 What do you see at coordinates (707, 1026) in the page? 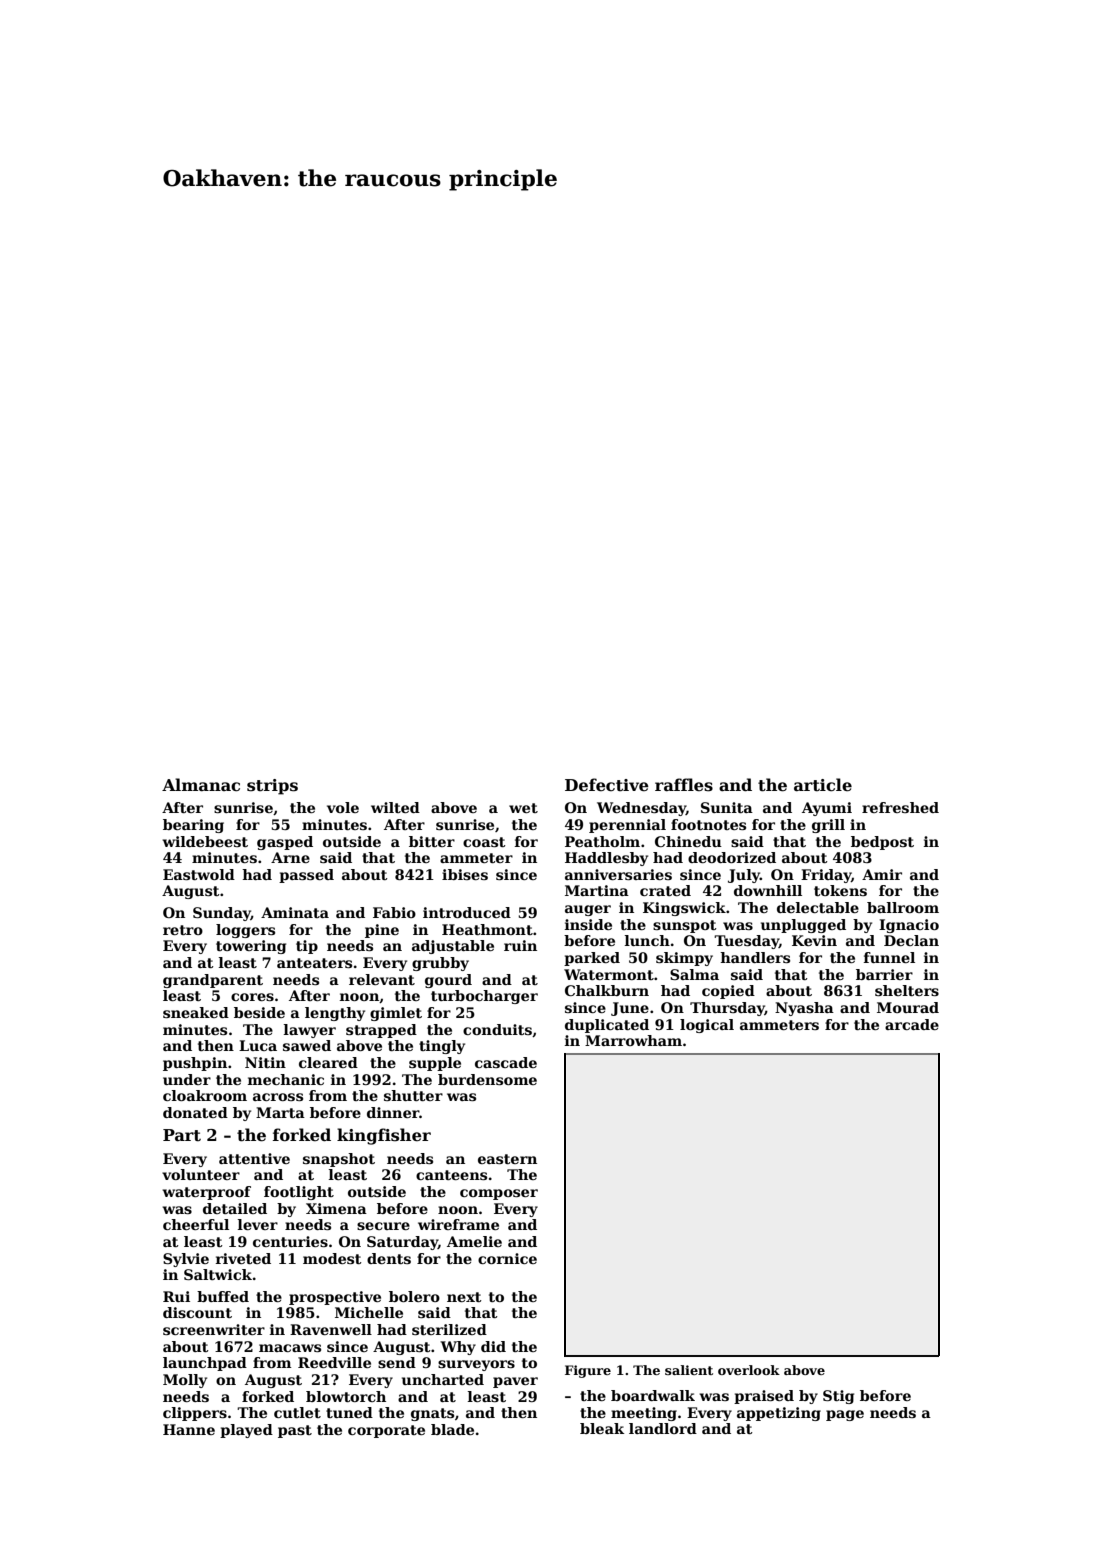
I see `logical` at bounding box center [707, 1026].
